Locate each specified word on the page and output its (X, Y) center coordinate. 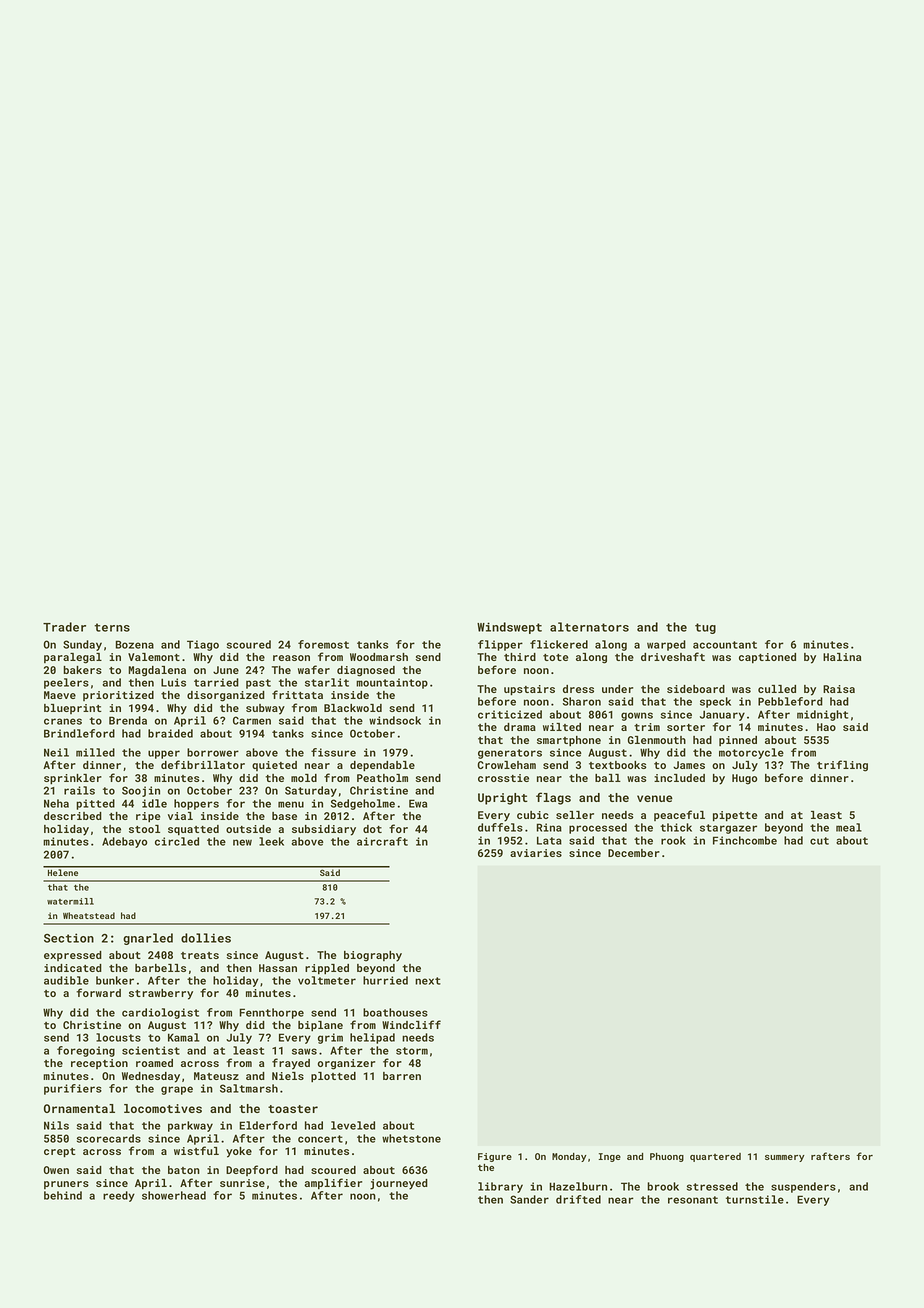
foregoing (86, 1051)
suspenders (803, 1187)
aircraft (382, 841)
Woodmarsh (379, 657)
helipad (372, 1038)
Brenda (128, 720)
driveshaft (673, 656)
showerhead (174, 1195)
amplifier (333, 1183)
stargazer (728, 829)
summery (785, 1158)
